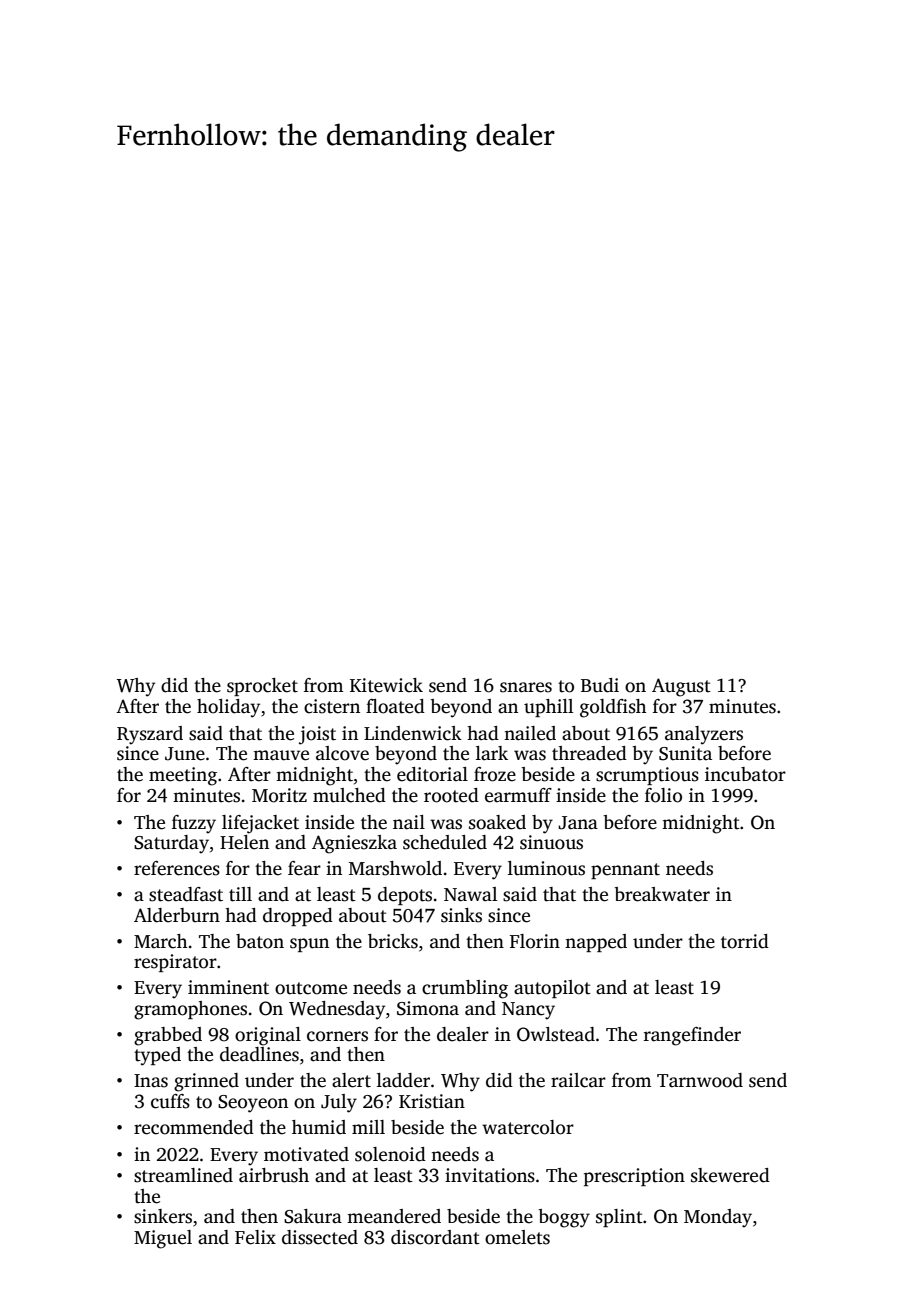 This image has width=908, height=1316. What do you see at coordinates (625, 871) in the image?
I see `pennant` at bounding box center [625, 871].
